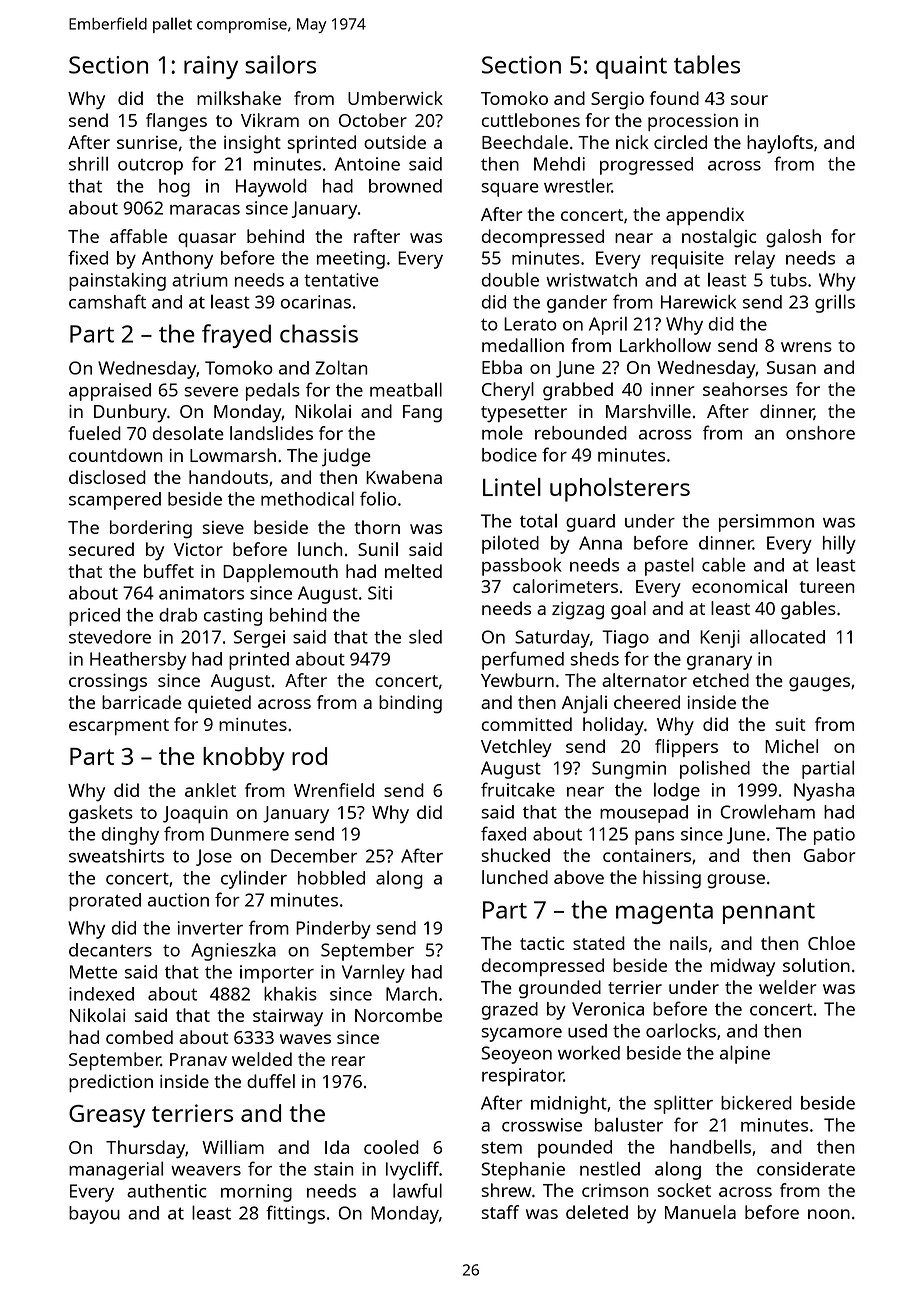 The image size is (924, 1314). Describe the element at coordinates (94, 1215) in the image. I see `bayou` at that location.
